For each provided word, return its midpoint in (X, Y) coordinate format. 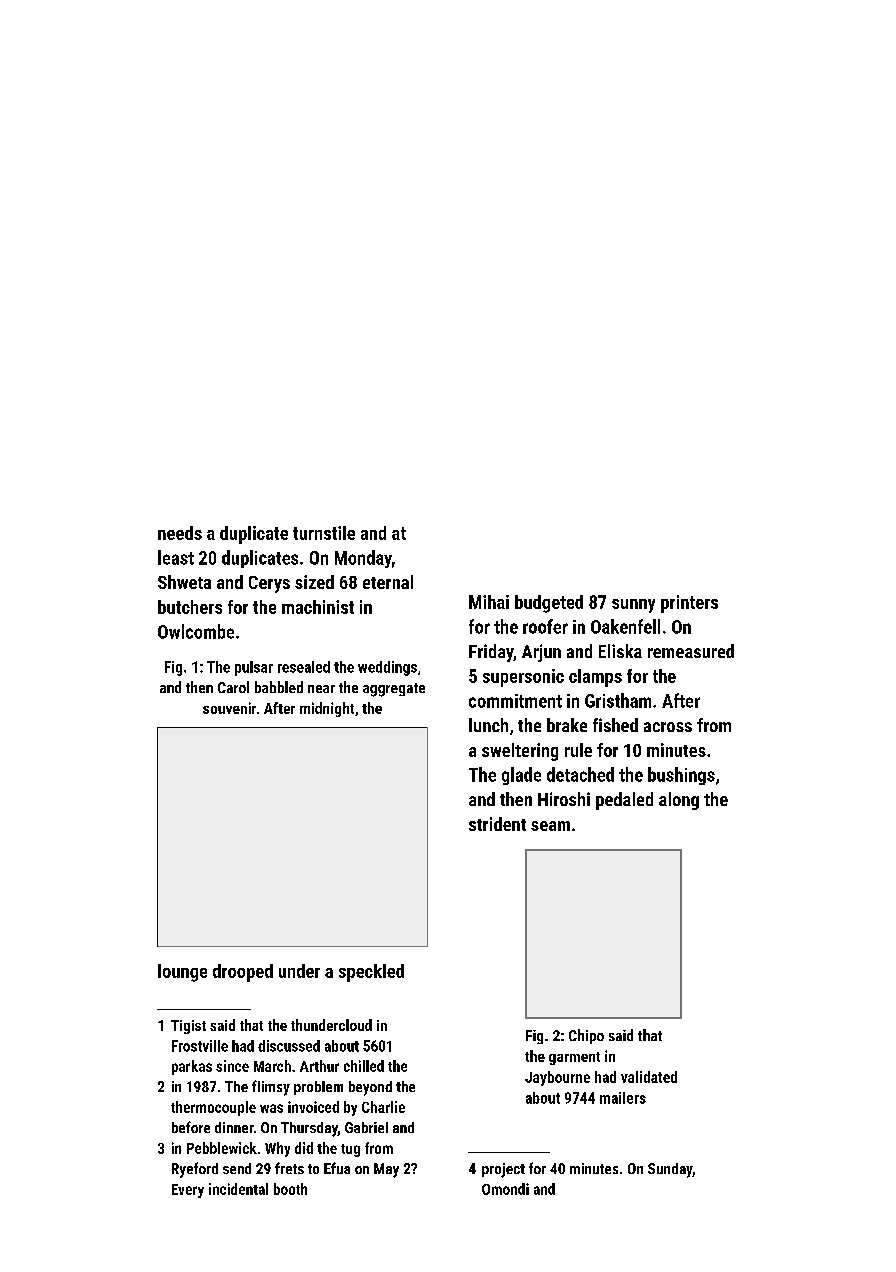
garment (574, 1058)
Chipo (586, 1036)
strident (497, 824)
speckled (371, 973)
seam (550, 826)
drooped (243, 973)
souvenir (229, 708)
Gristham (618, 700)
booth (290, 1189)
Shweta (184, 582)
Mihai (489, 602)
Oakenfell (625, 626)
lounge (182, 973)
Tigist (188, 1027)
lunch (488, 725)
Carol (233, 687)
